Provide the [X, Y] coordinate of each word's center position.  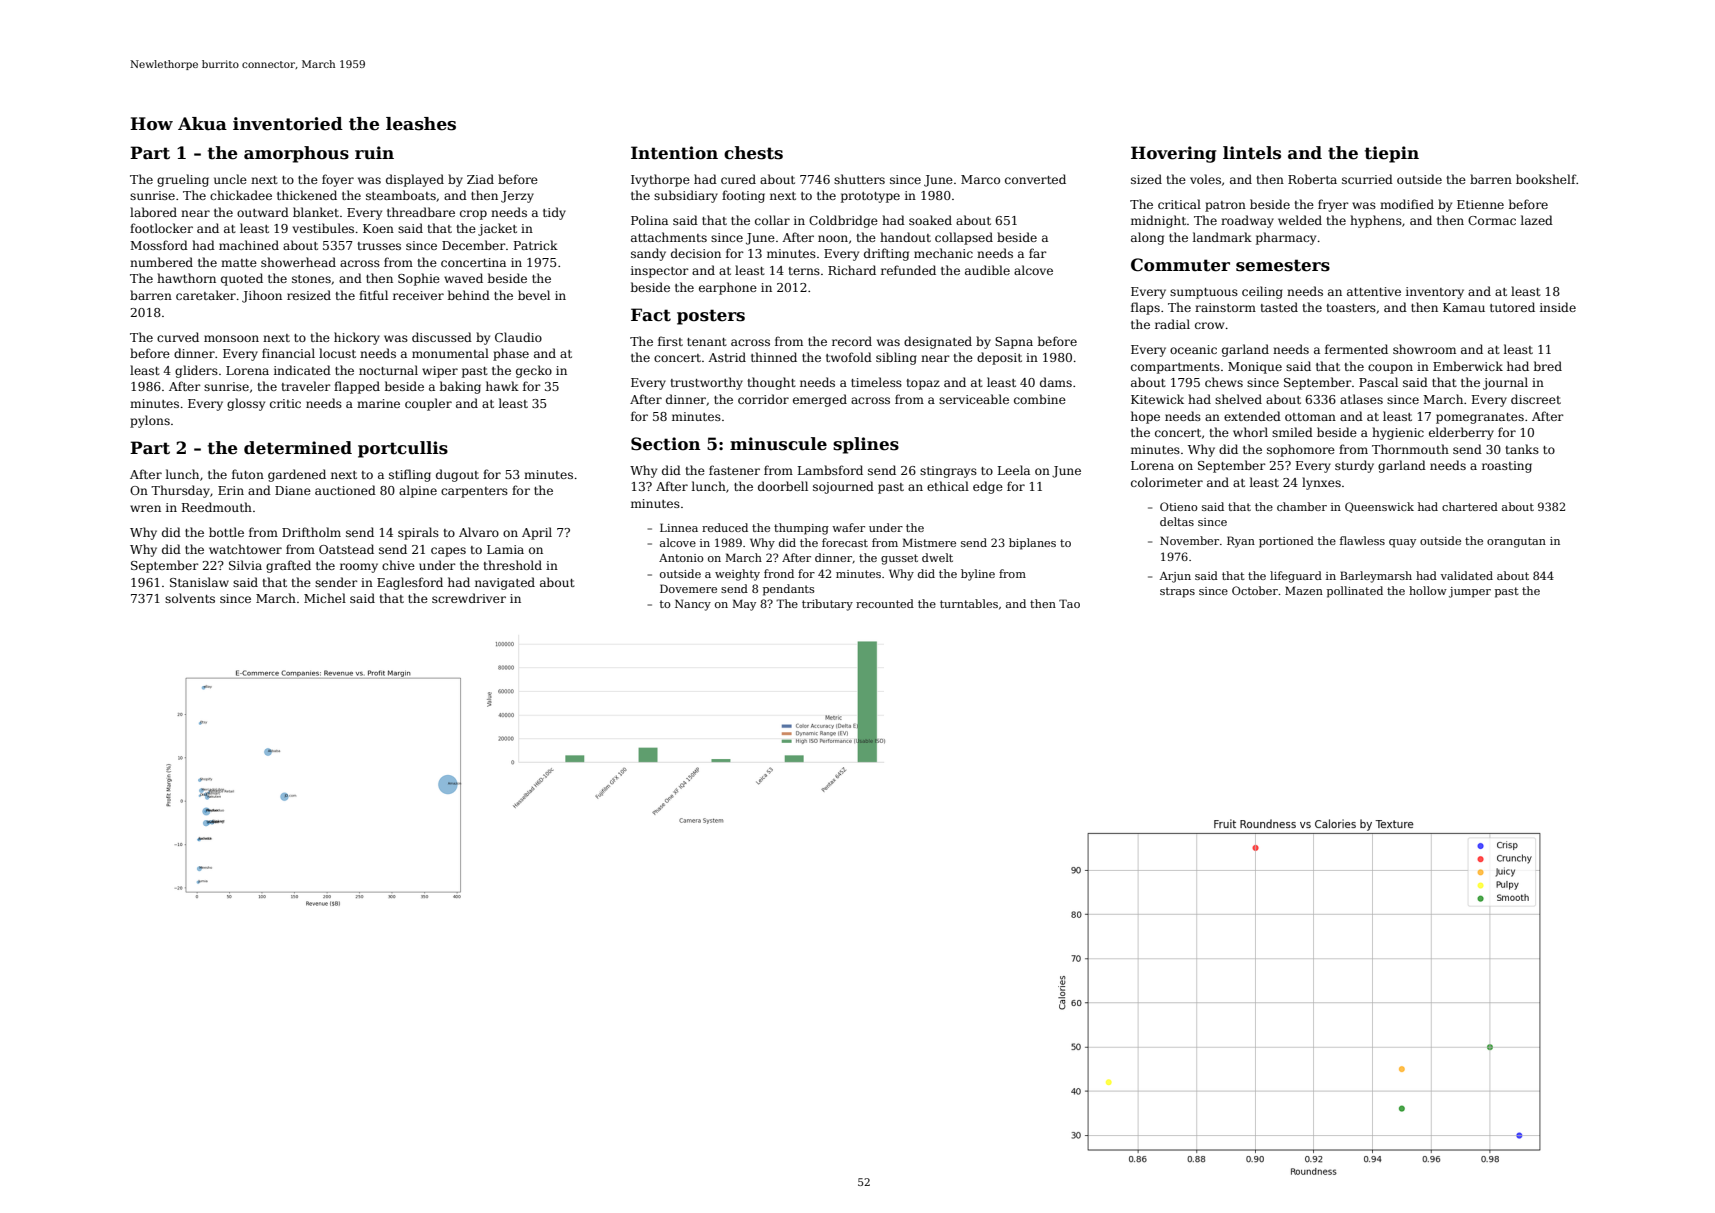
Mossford [159, 245]
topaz [923, 384]
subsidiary [686, 196]
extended [1252, 416]
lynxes [1321, 483]
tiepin [1392, 154]
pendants [789, 590]
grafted [288, 566]
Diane [293, 490]
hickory [357, 338]
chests [753, 153]
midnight [1158, 221]
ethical [948, 486]
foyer [338, 180]
